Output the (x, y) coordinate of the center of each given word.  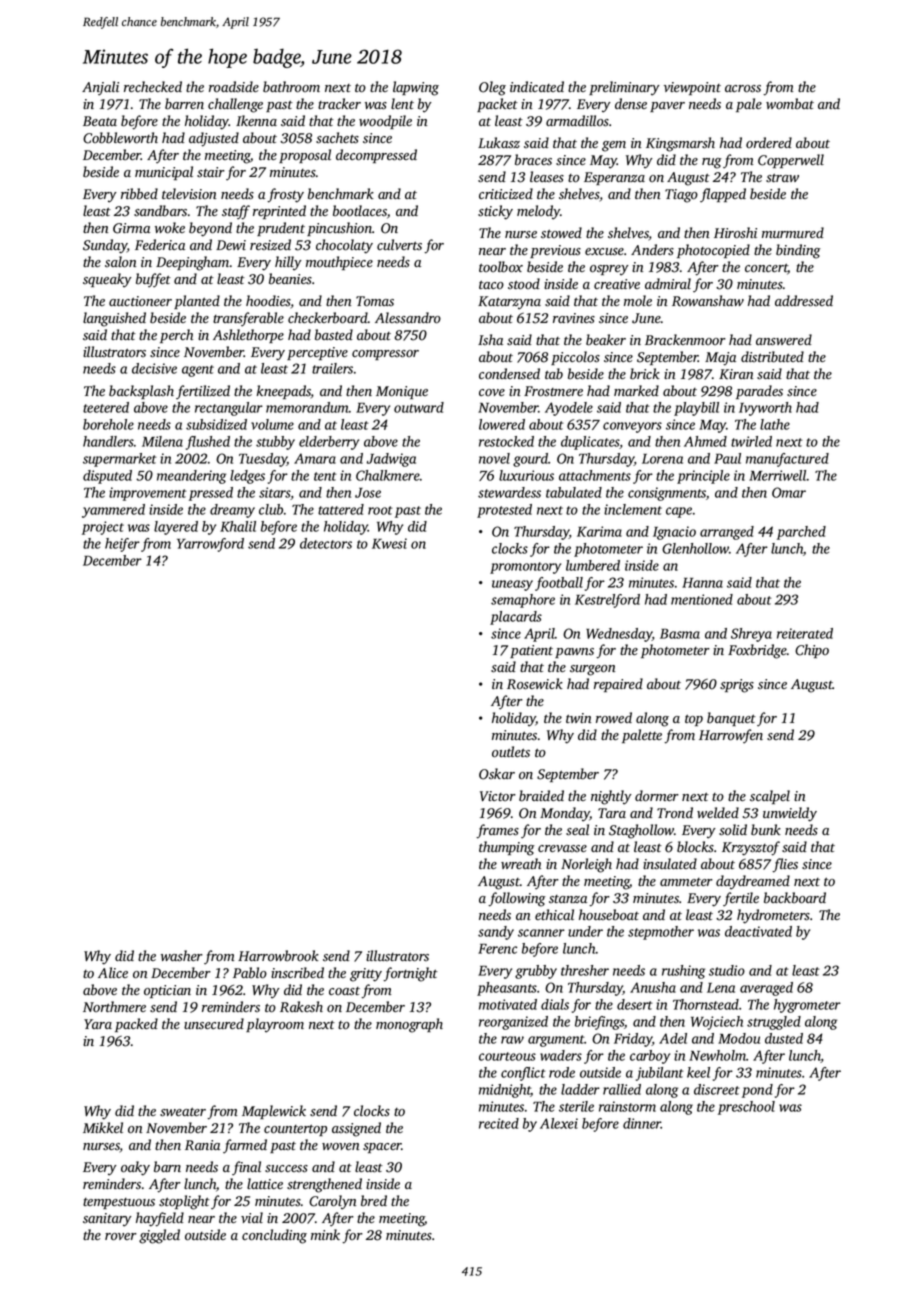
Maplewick (274, 1112)
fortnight (410, 974)
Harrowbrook (278, 956)
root (380, 510)
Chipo (812, 651)
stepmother (661, 933)
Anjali (100, 88)
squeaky (107, 280)
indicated (537, 86)
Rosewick (535, 684)
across (743, 89)
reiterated (805, 633)
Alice (113, 972)
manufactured (787, 460)
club (271, 509)
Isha (490, 339)
